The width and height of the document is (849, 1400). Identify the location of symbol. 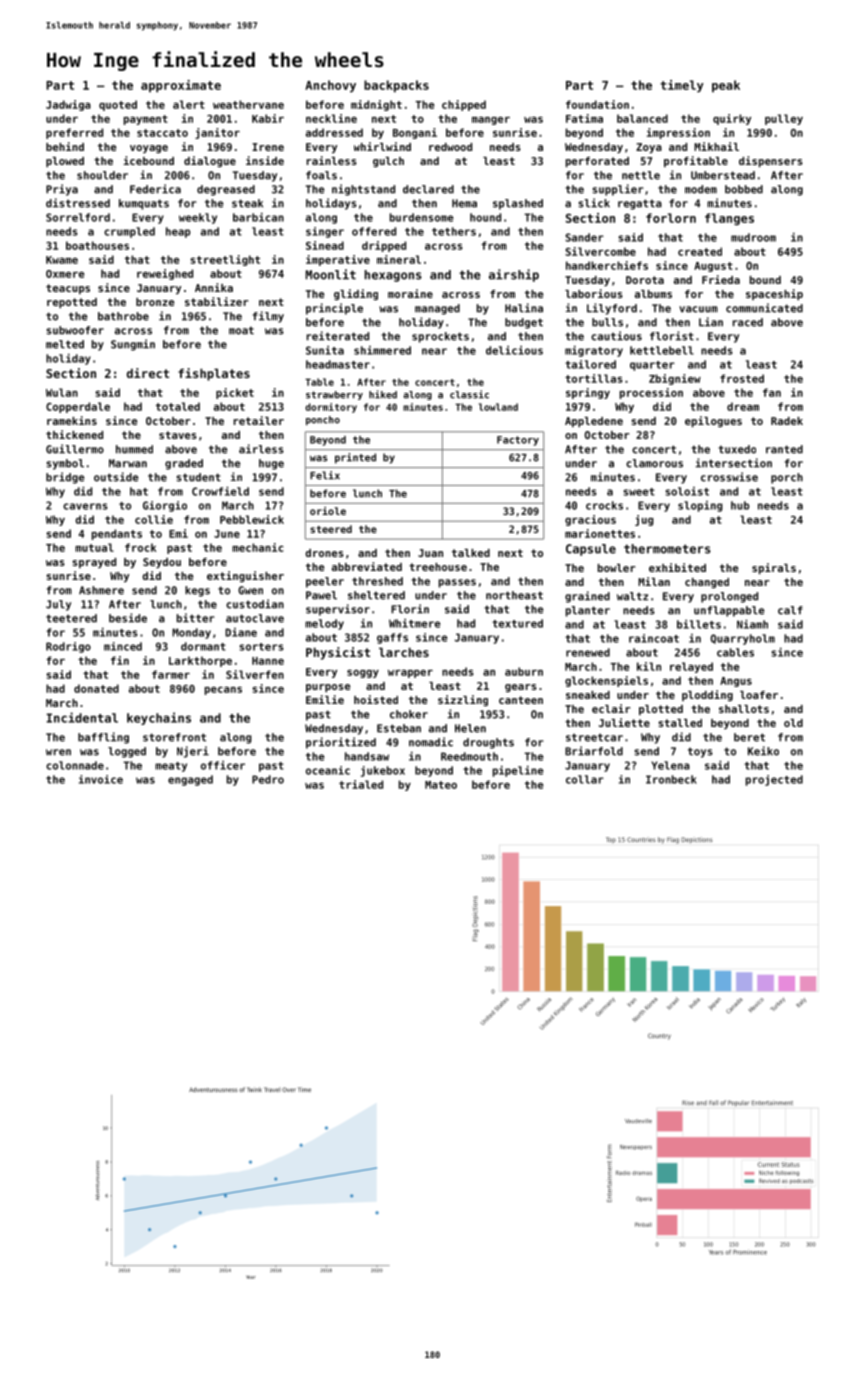
(65, 464).
